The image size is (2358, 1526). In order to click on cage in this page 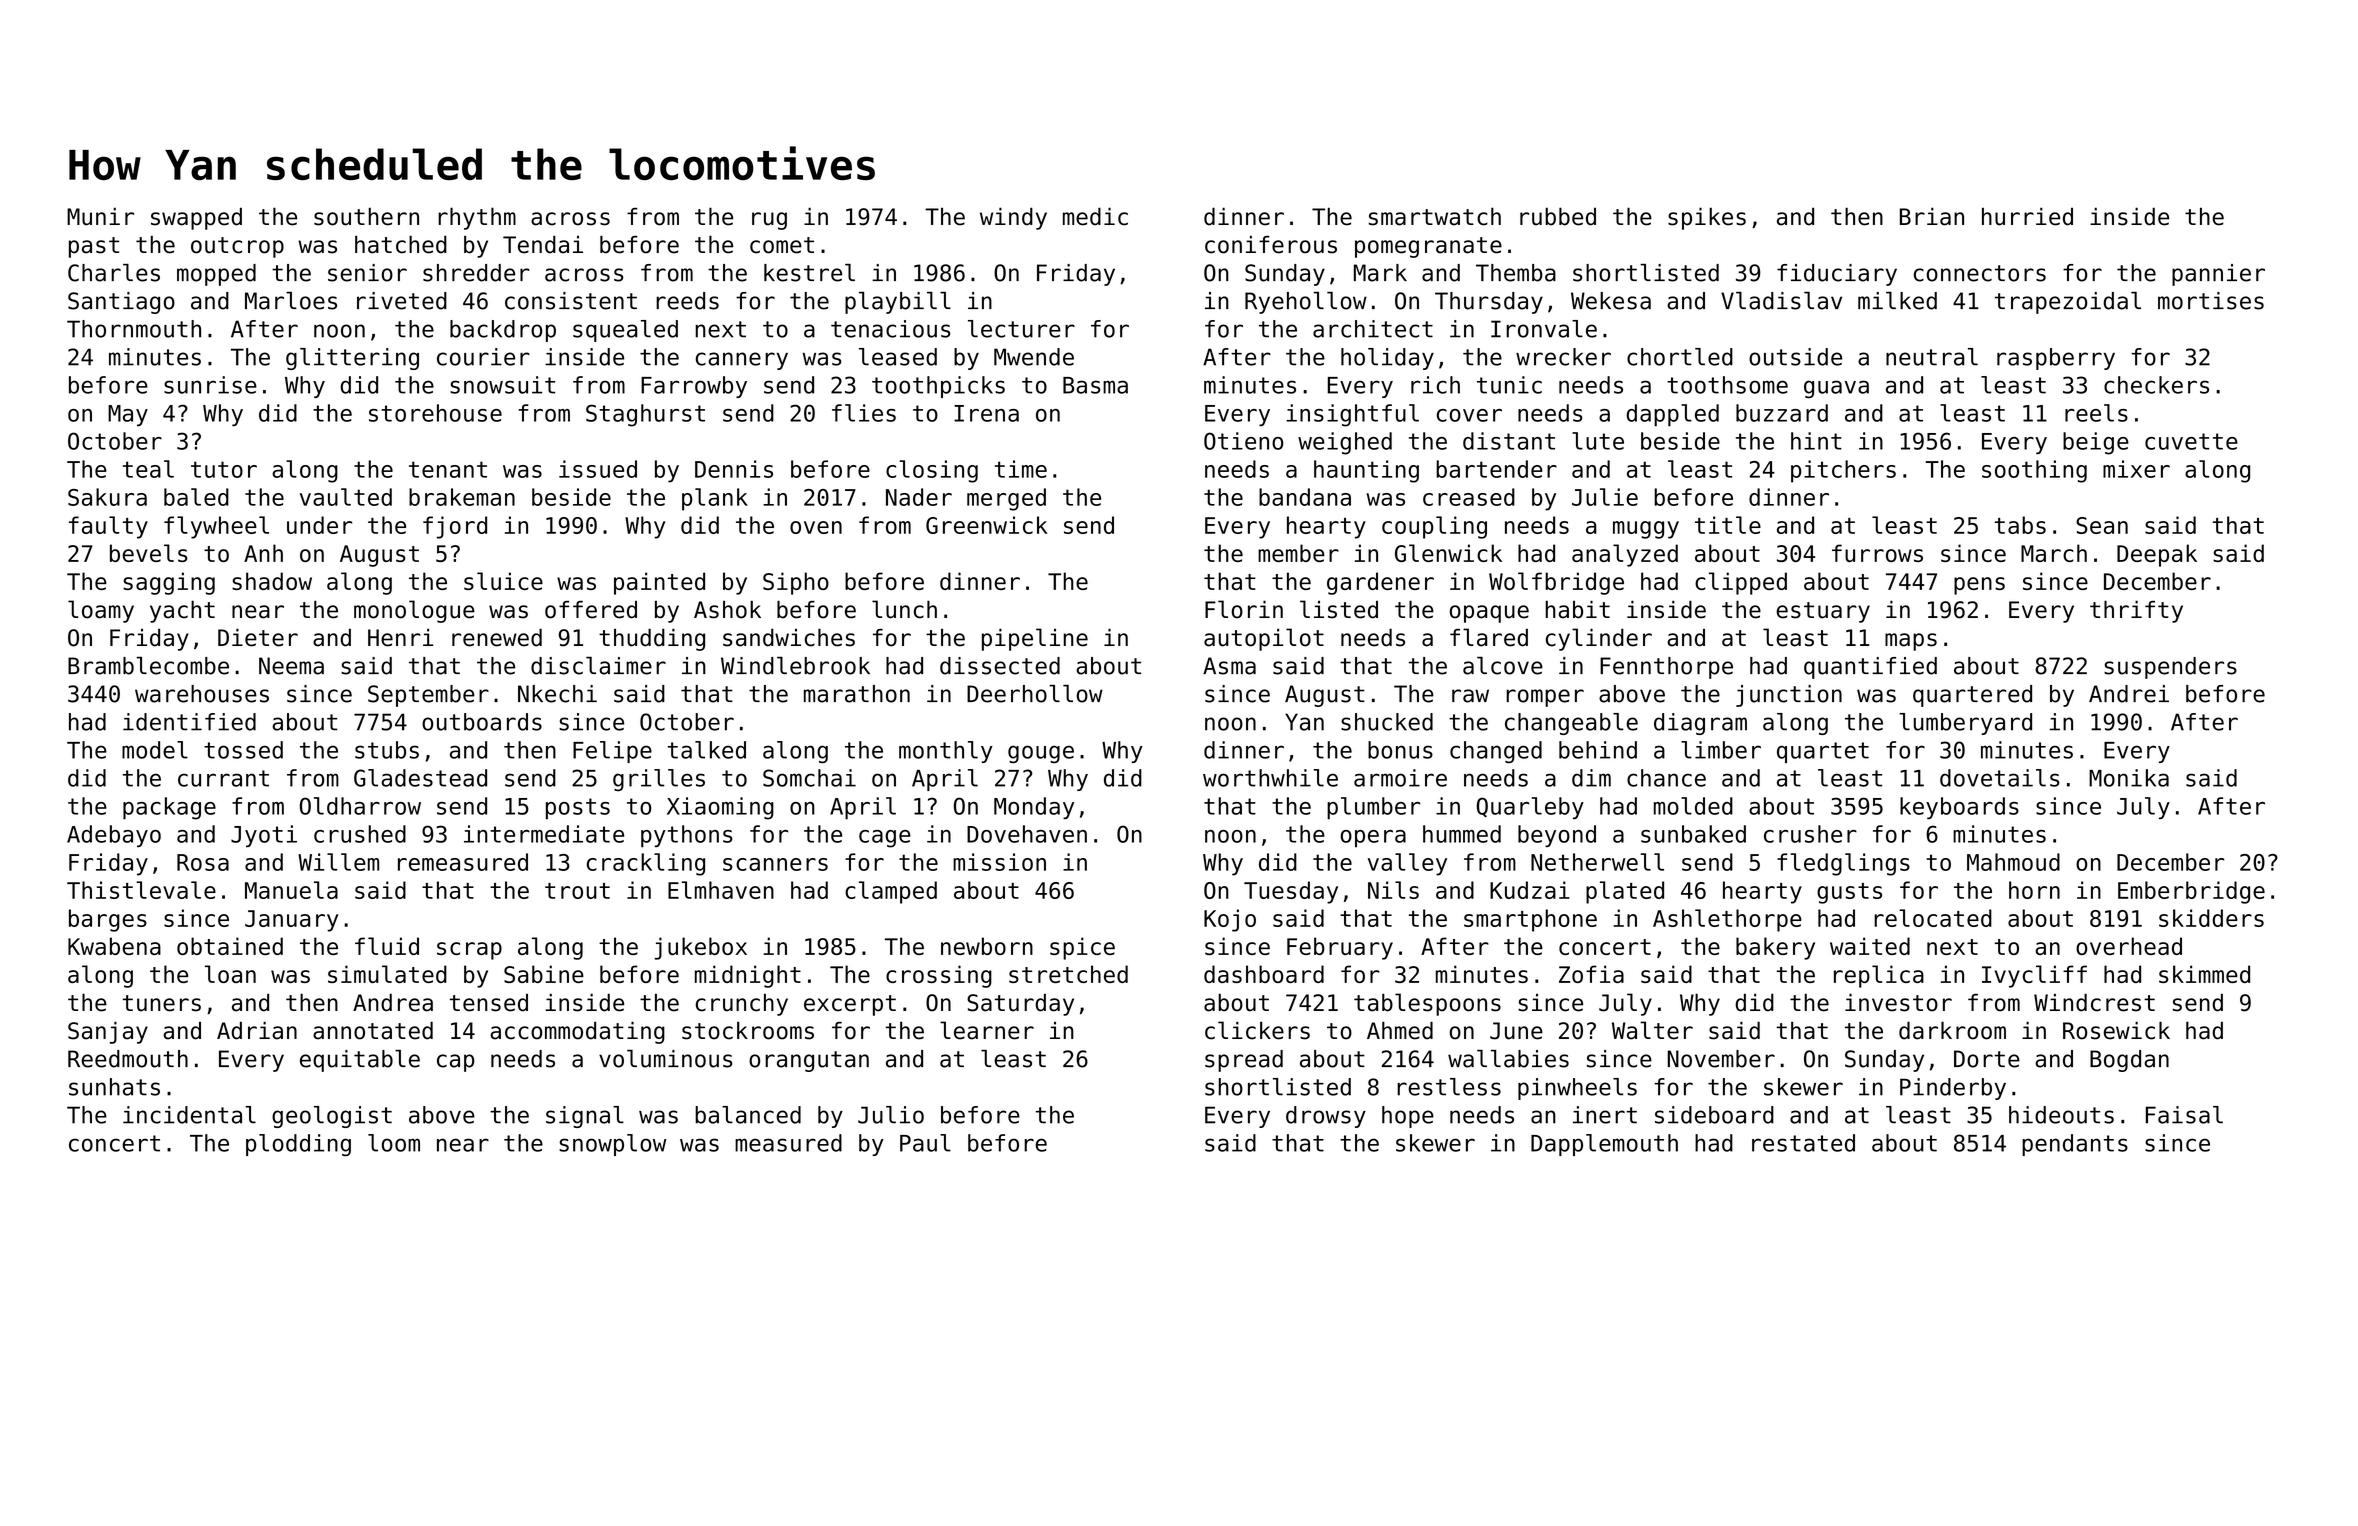, I will do `click(885, 839)`.
